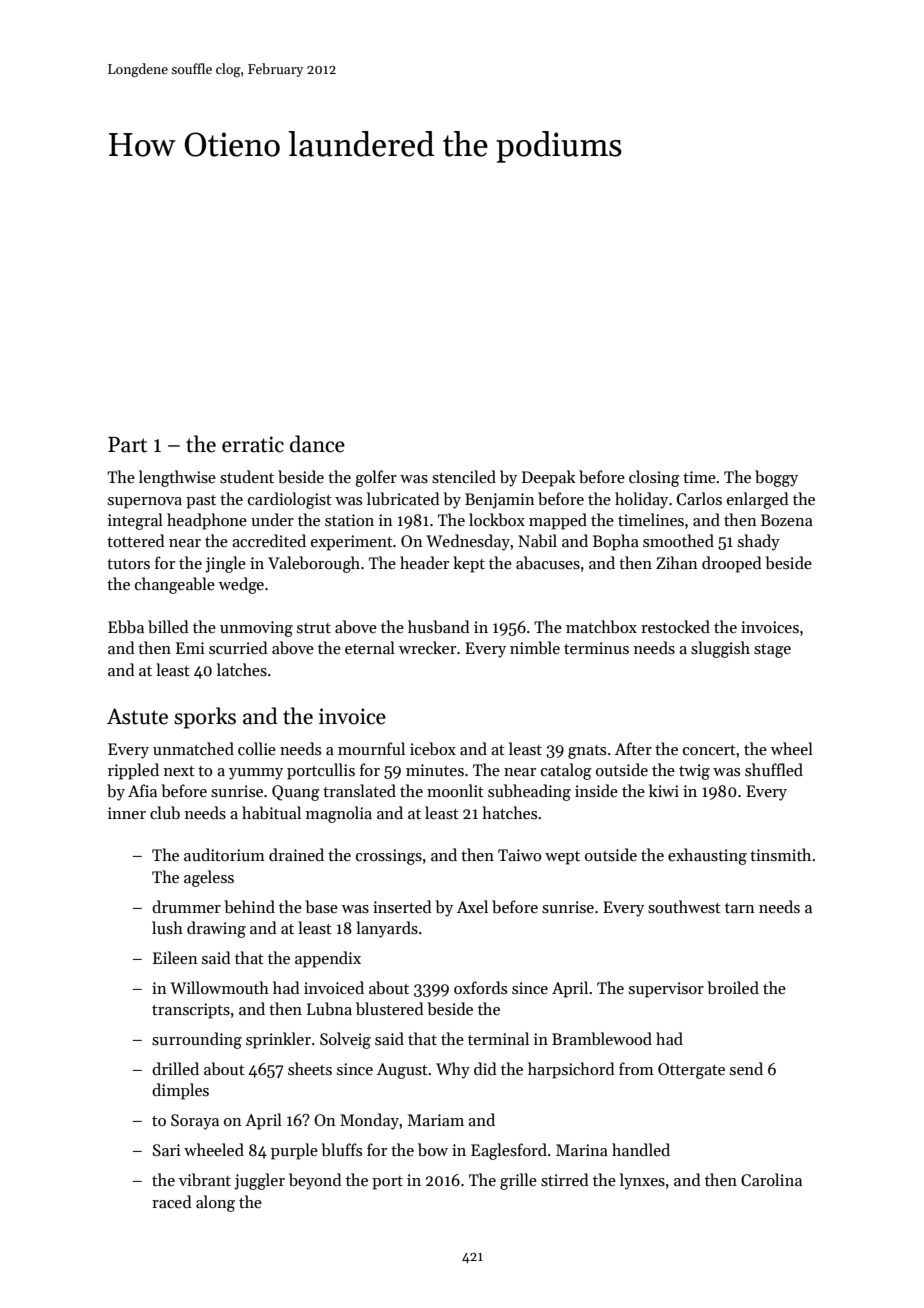 Image resolution: width=924 pixels, height=1308 pixels. I want to click on nimble, so click(535, 648).
